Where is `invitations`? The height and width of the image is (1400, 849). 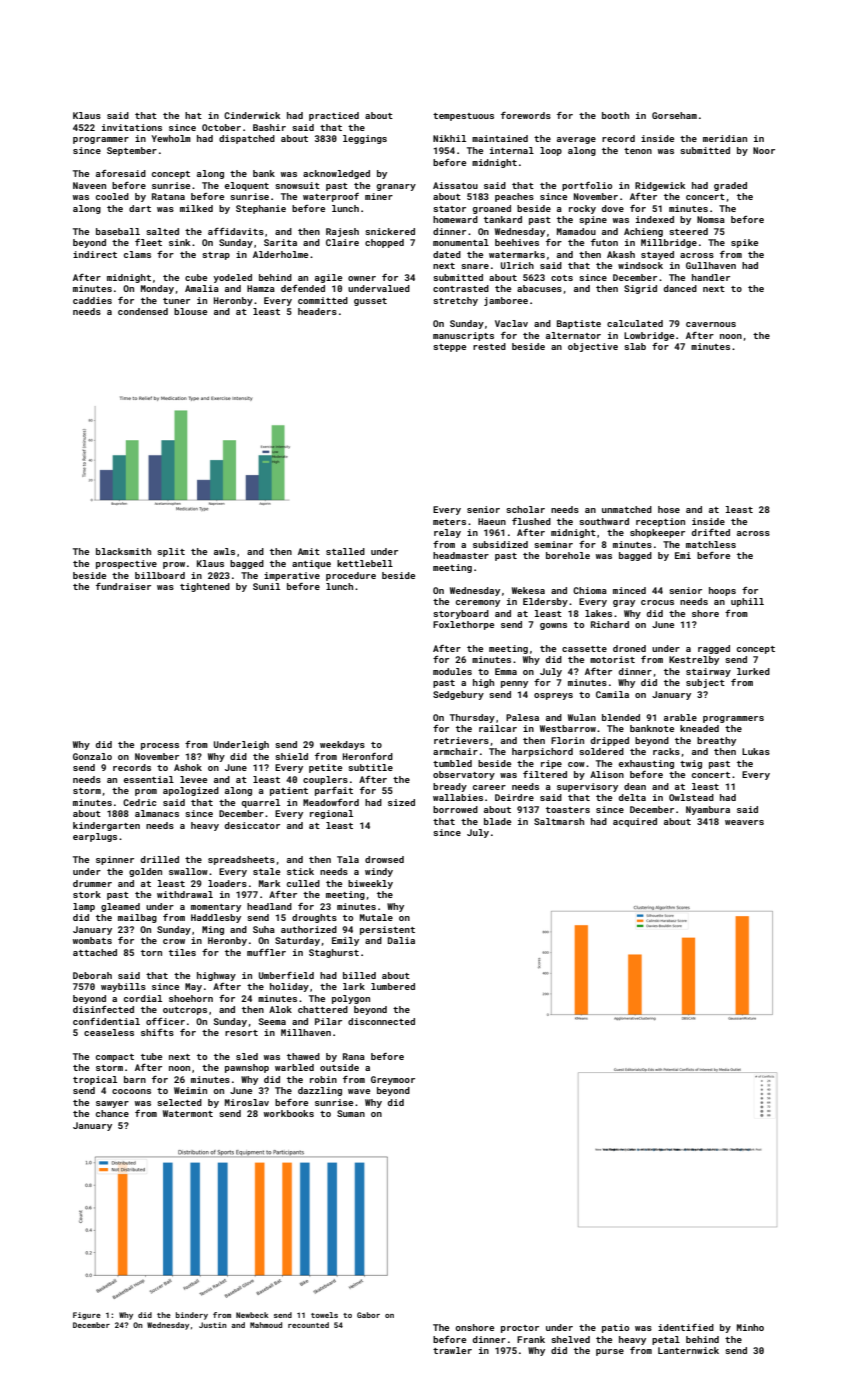 invitations is located at coordinates (132, 127).
